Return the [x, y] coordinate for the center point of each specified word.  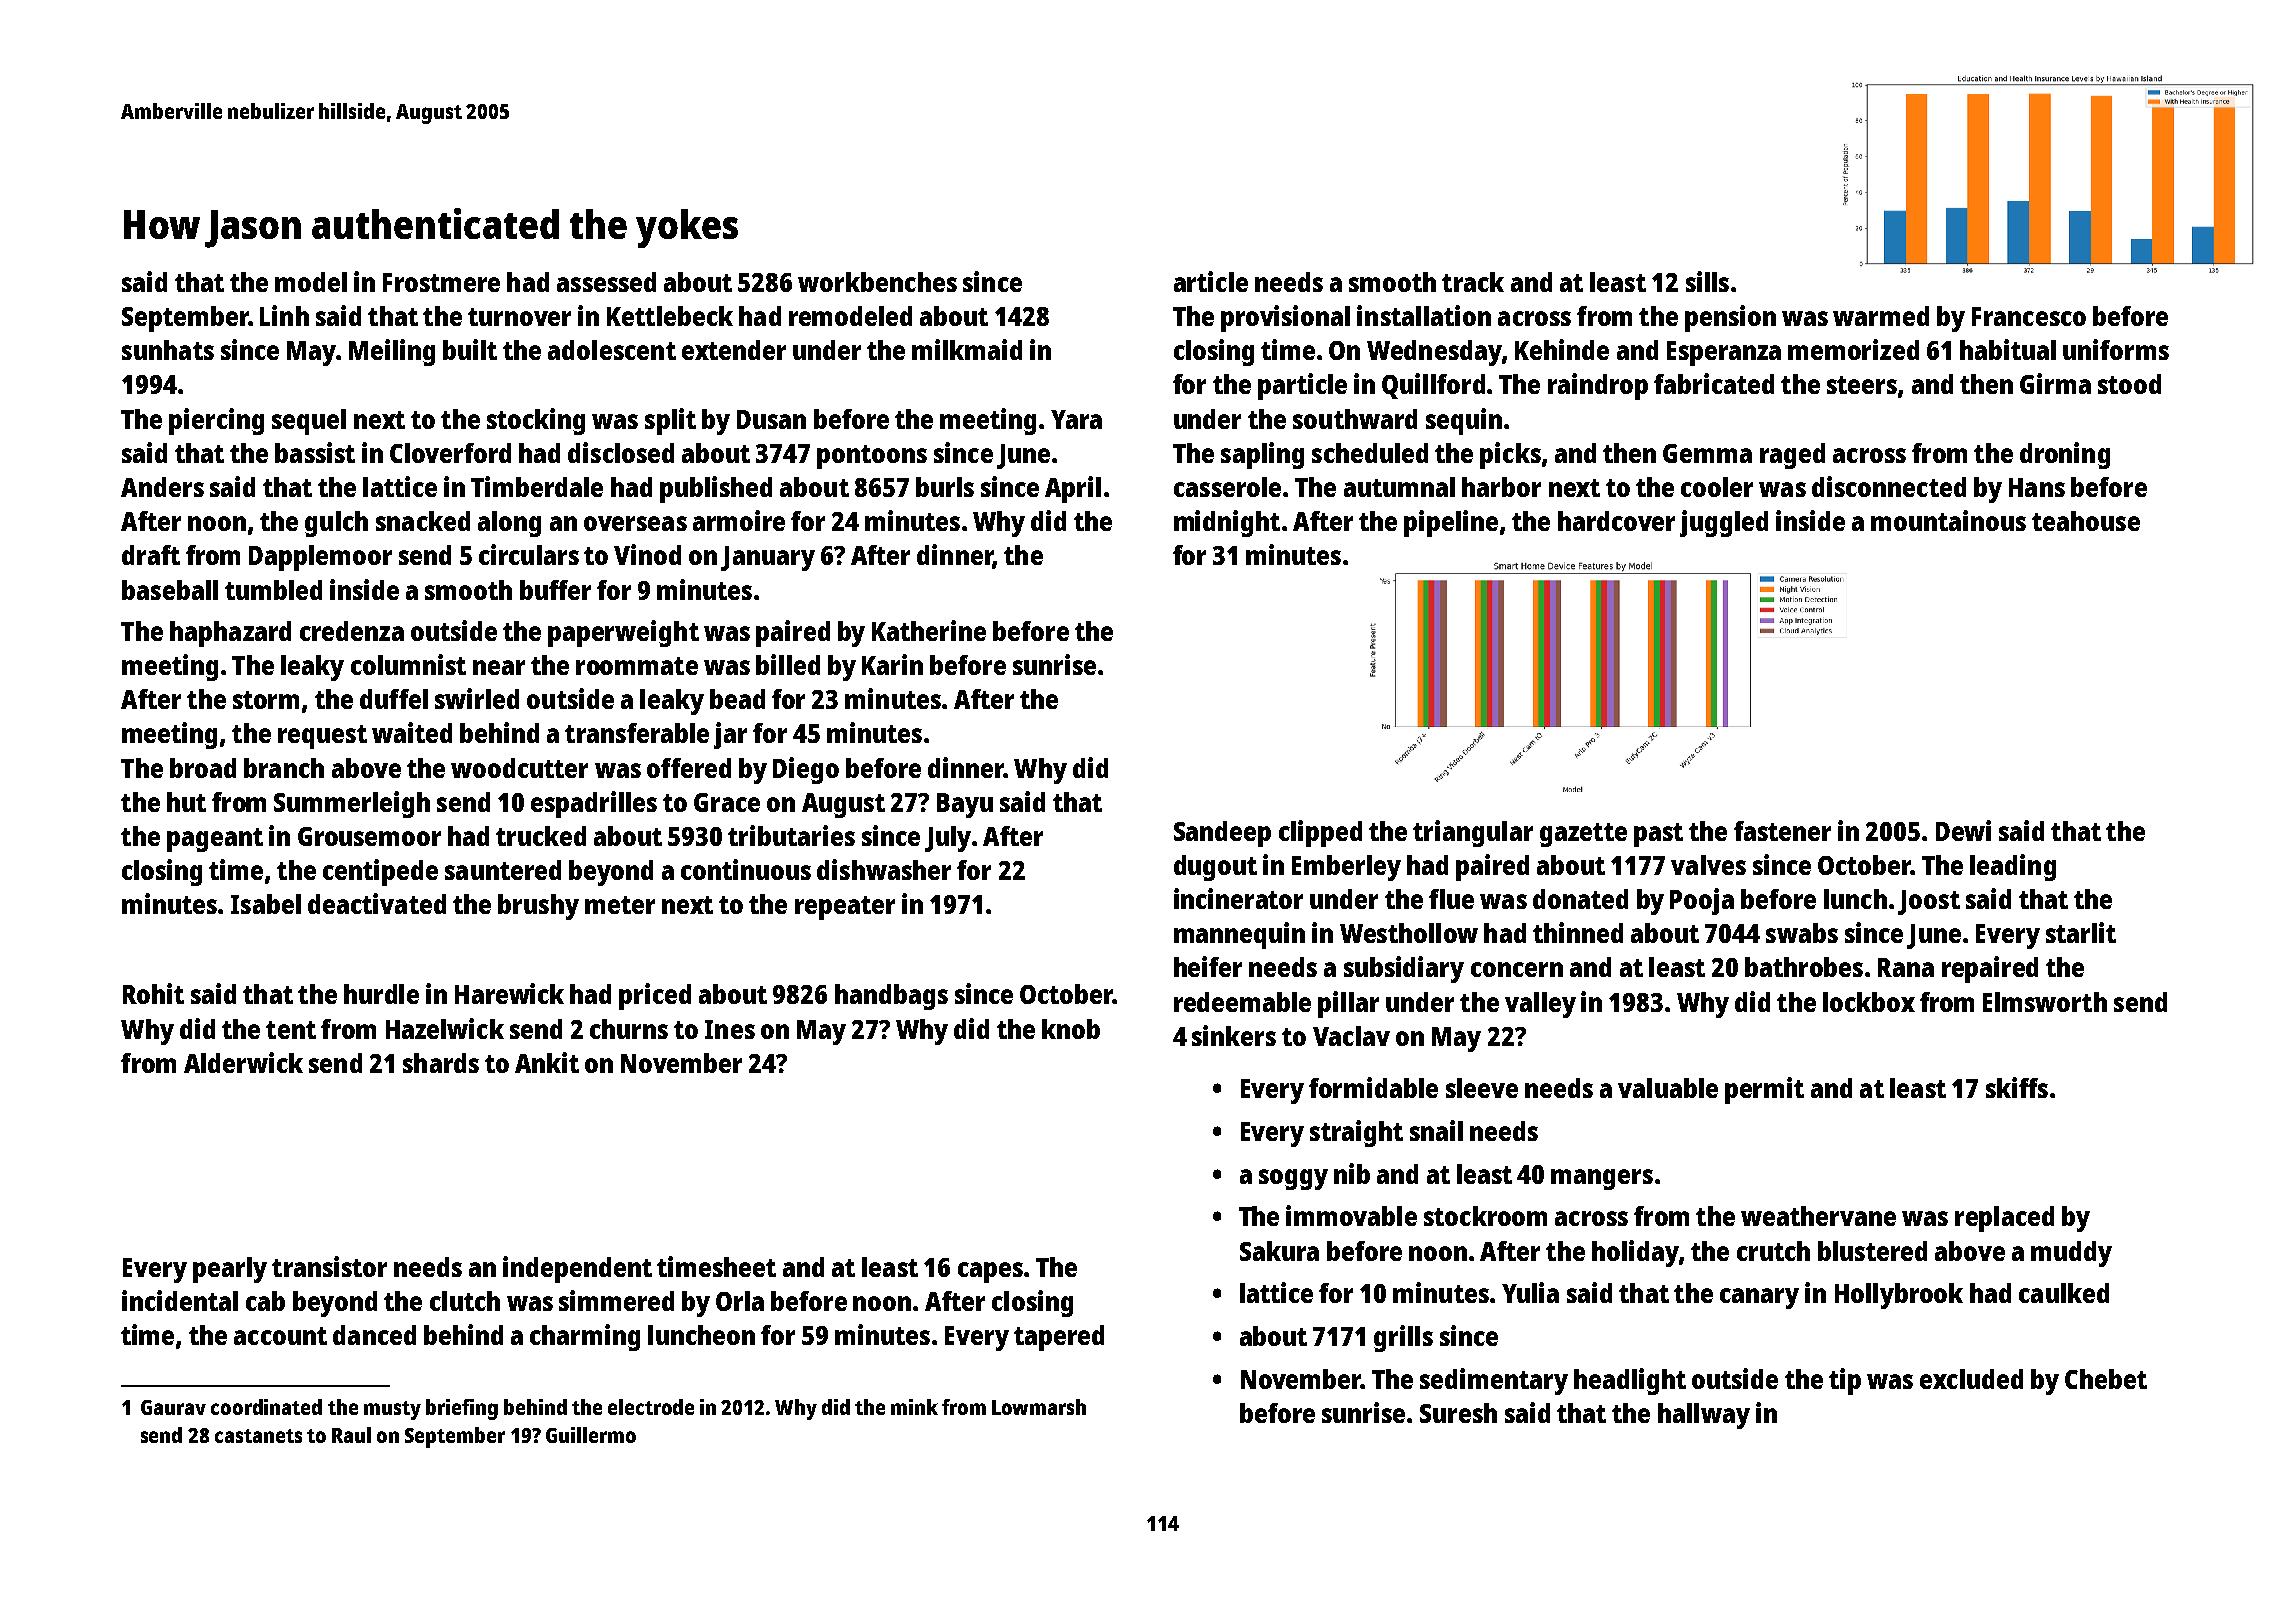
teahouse [2086, 521]
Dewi [1963, 830]
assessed [606, 282]
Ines [730, 1029]
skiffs [2017, 1087]
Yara [1076, 419]
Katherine [929, 630]
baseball [170, 590]
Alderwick [243, 1062]
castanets [258, 1436]
